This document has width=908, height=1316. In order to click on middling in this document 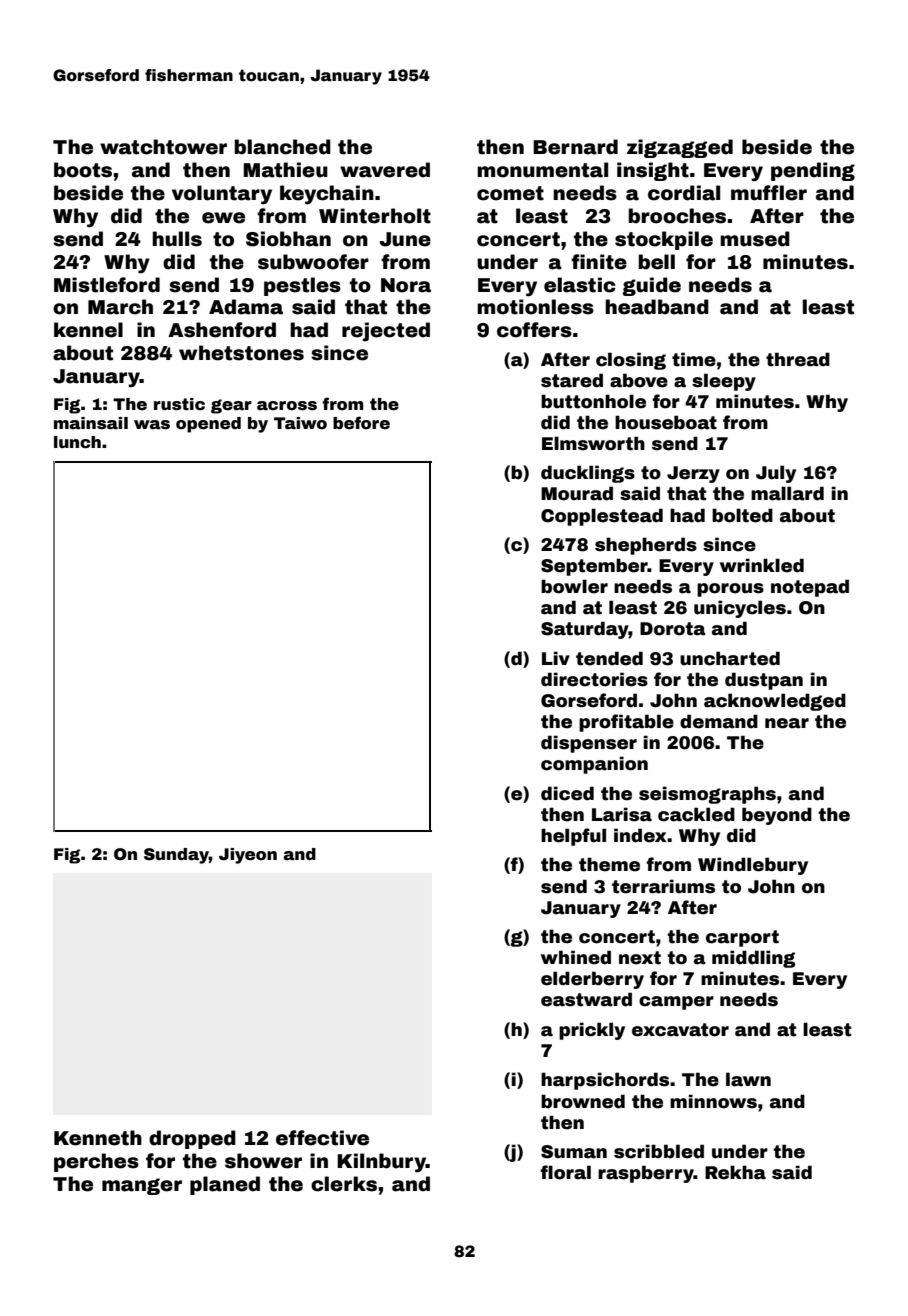, I will do `click(753, 959)`.
